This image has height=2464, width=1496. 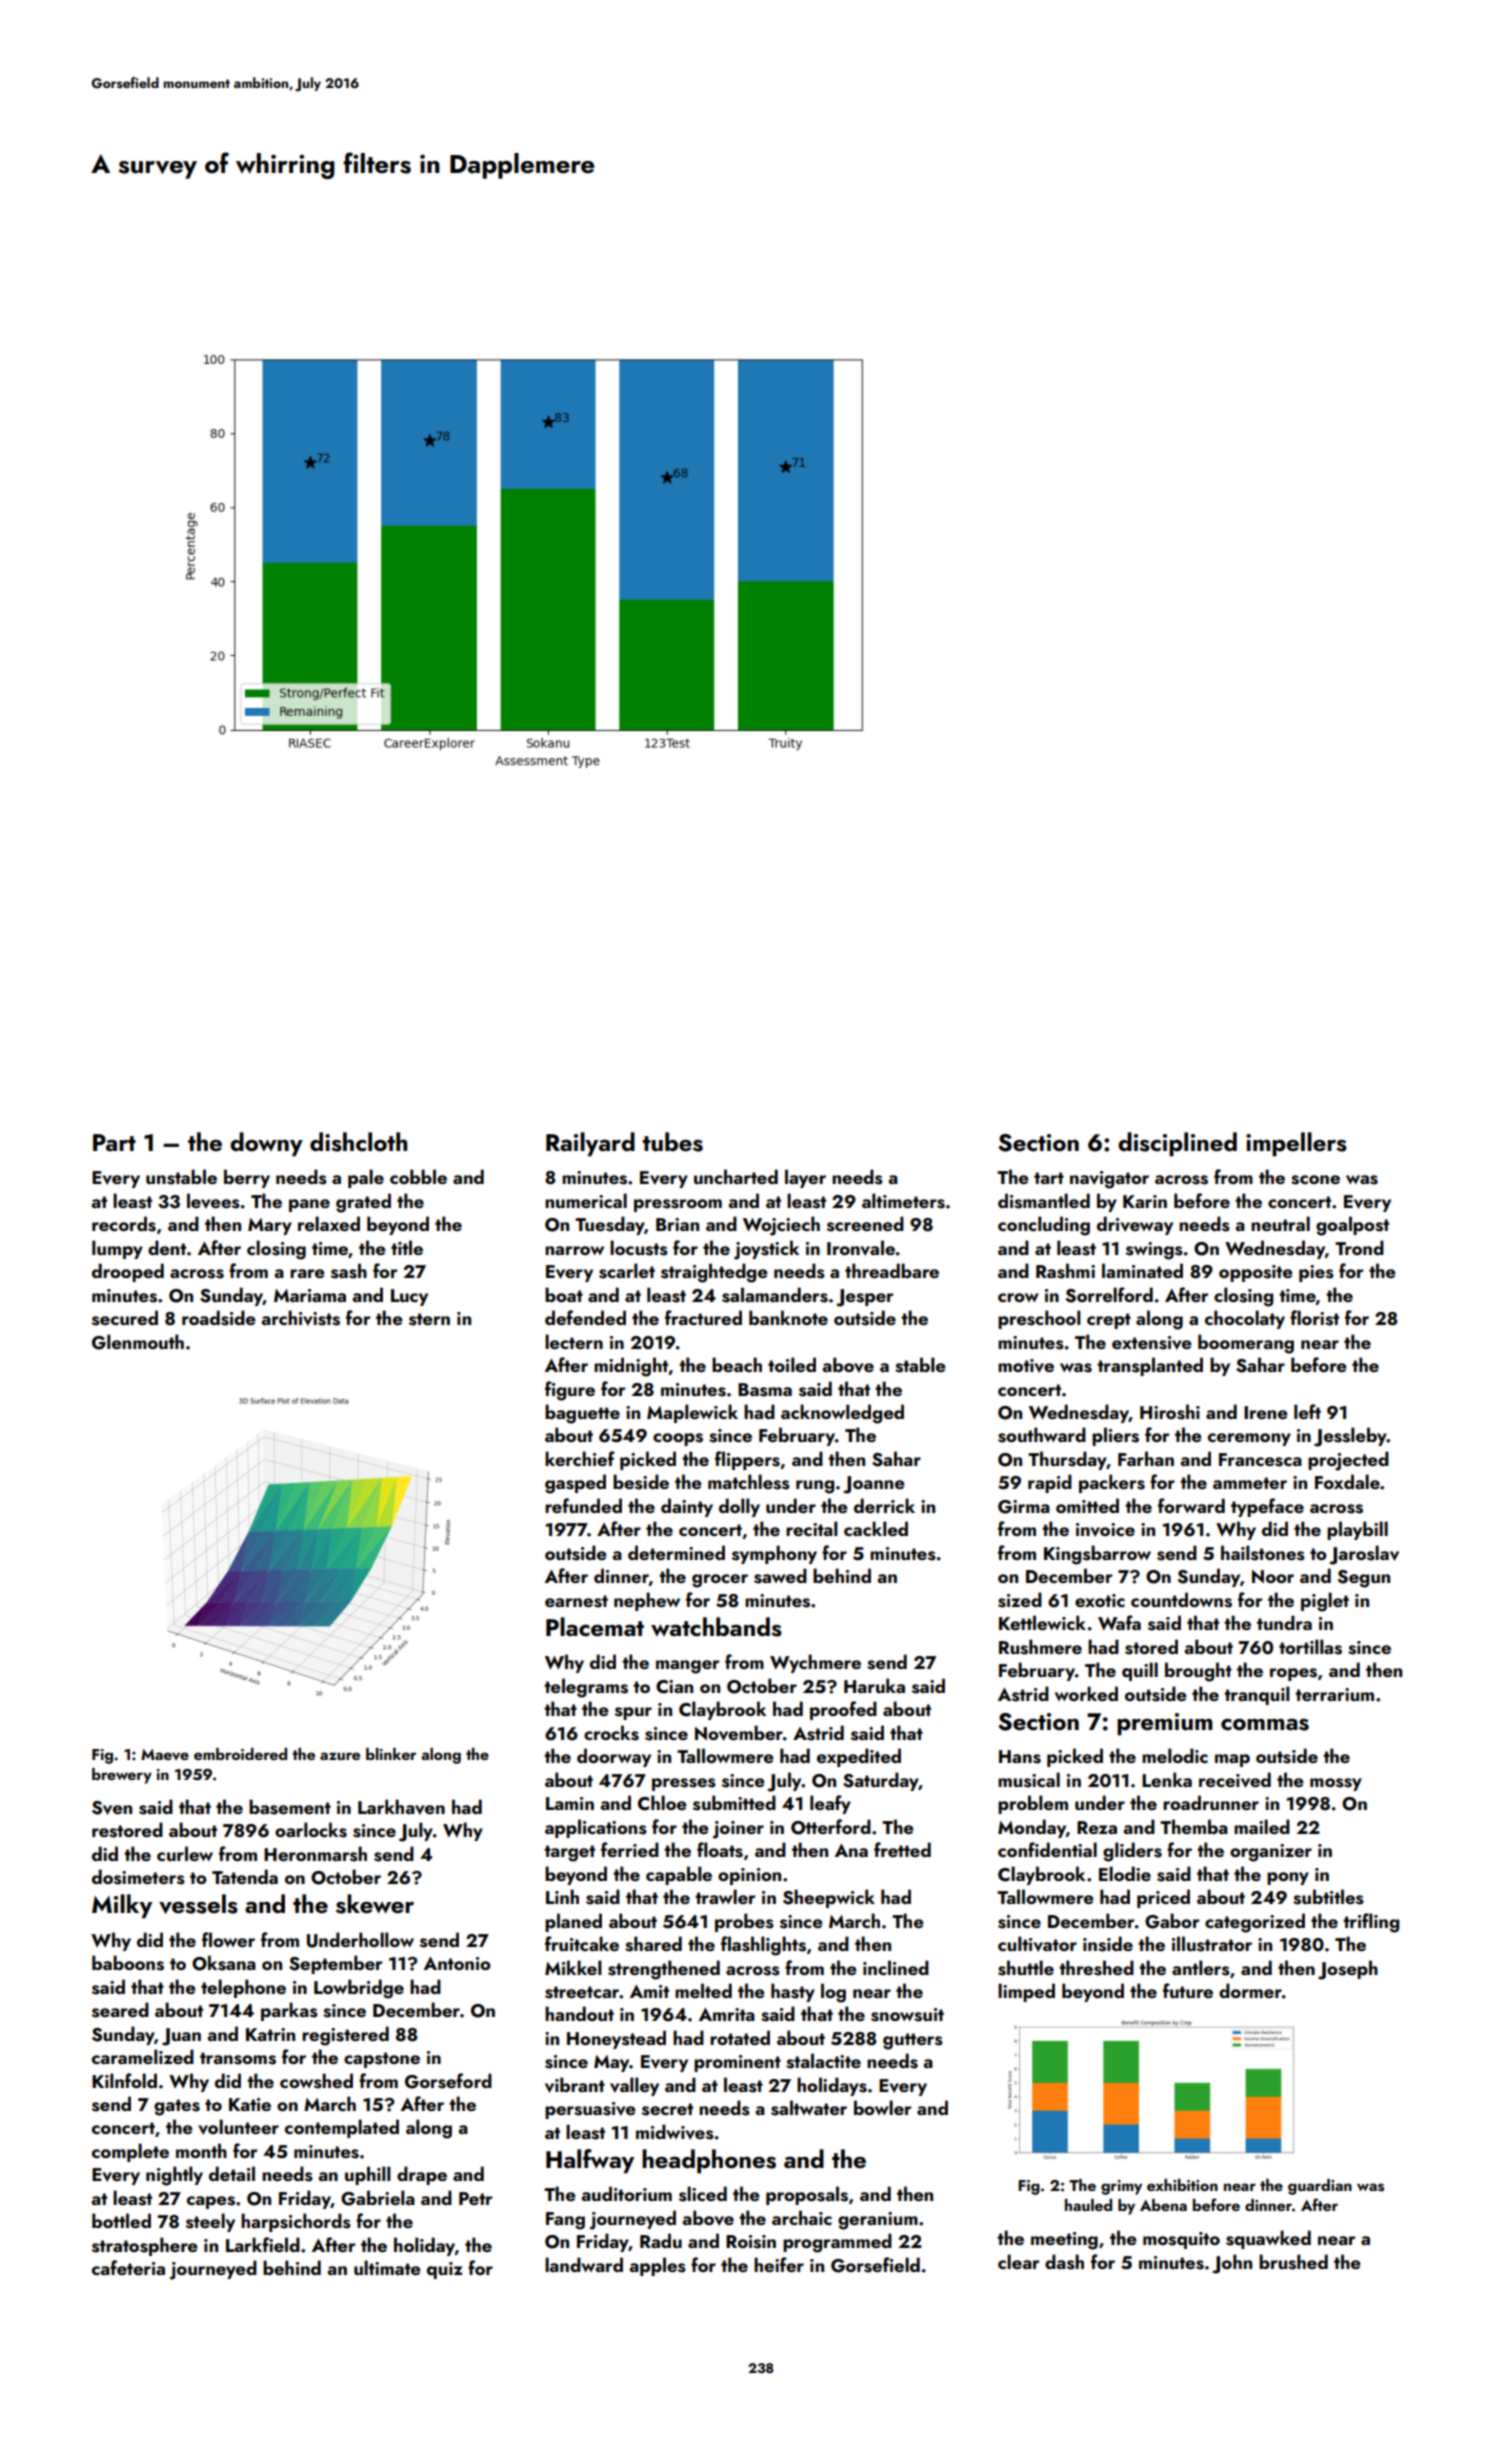 What do you see at coordinates (124, 1224) in the image?
I see `records` at bounding box center [124, 1224].
